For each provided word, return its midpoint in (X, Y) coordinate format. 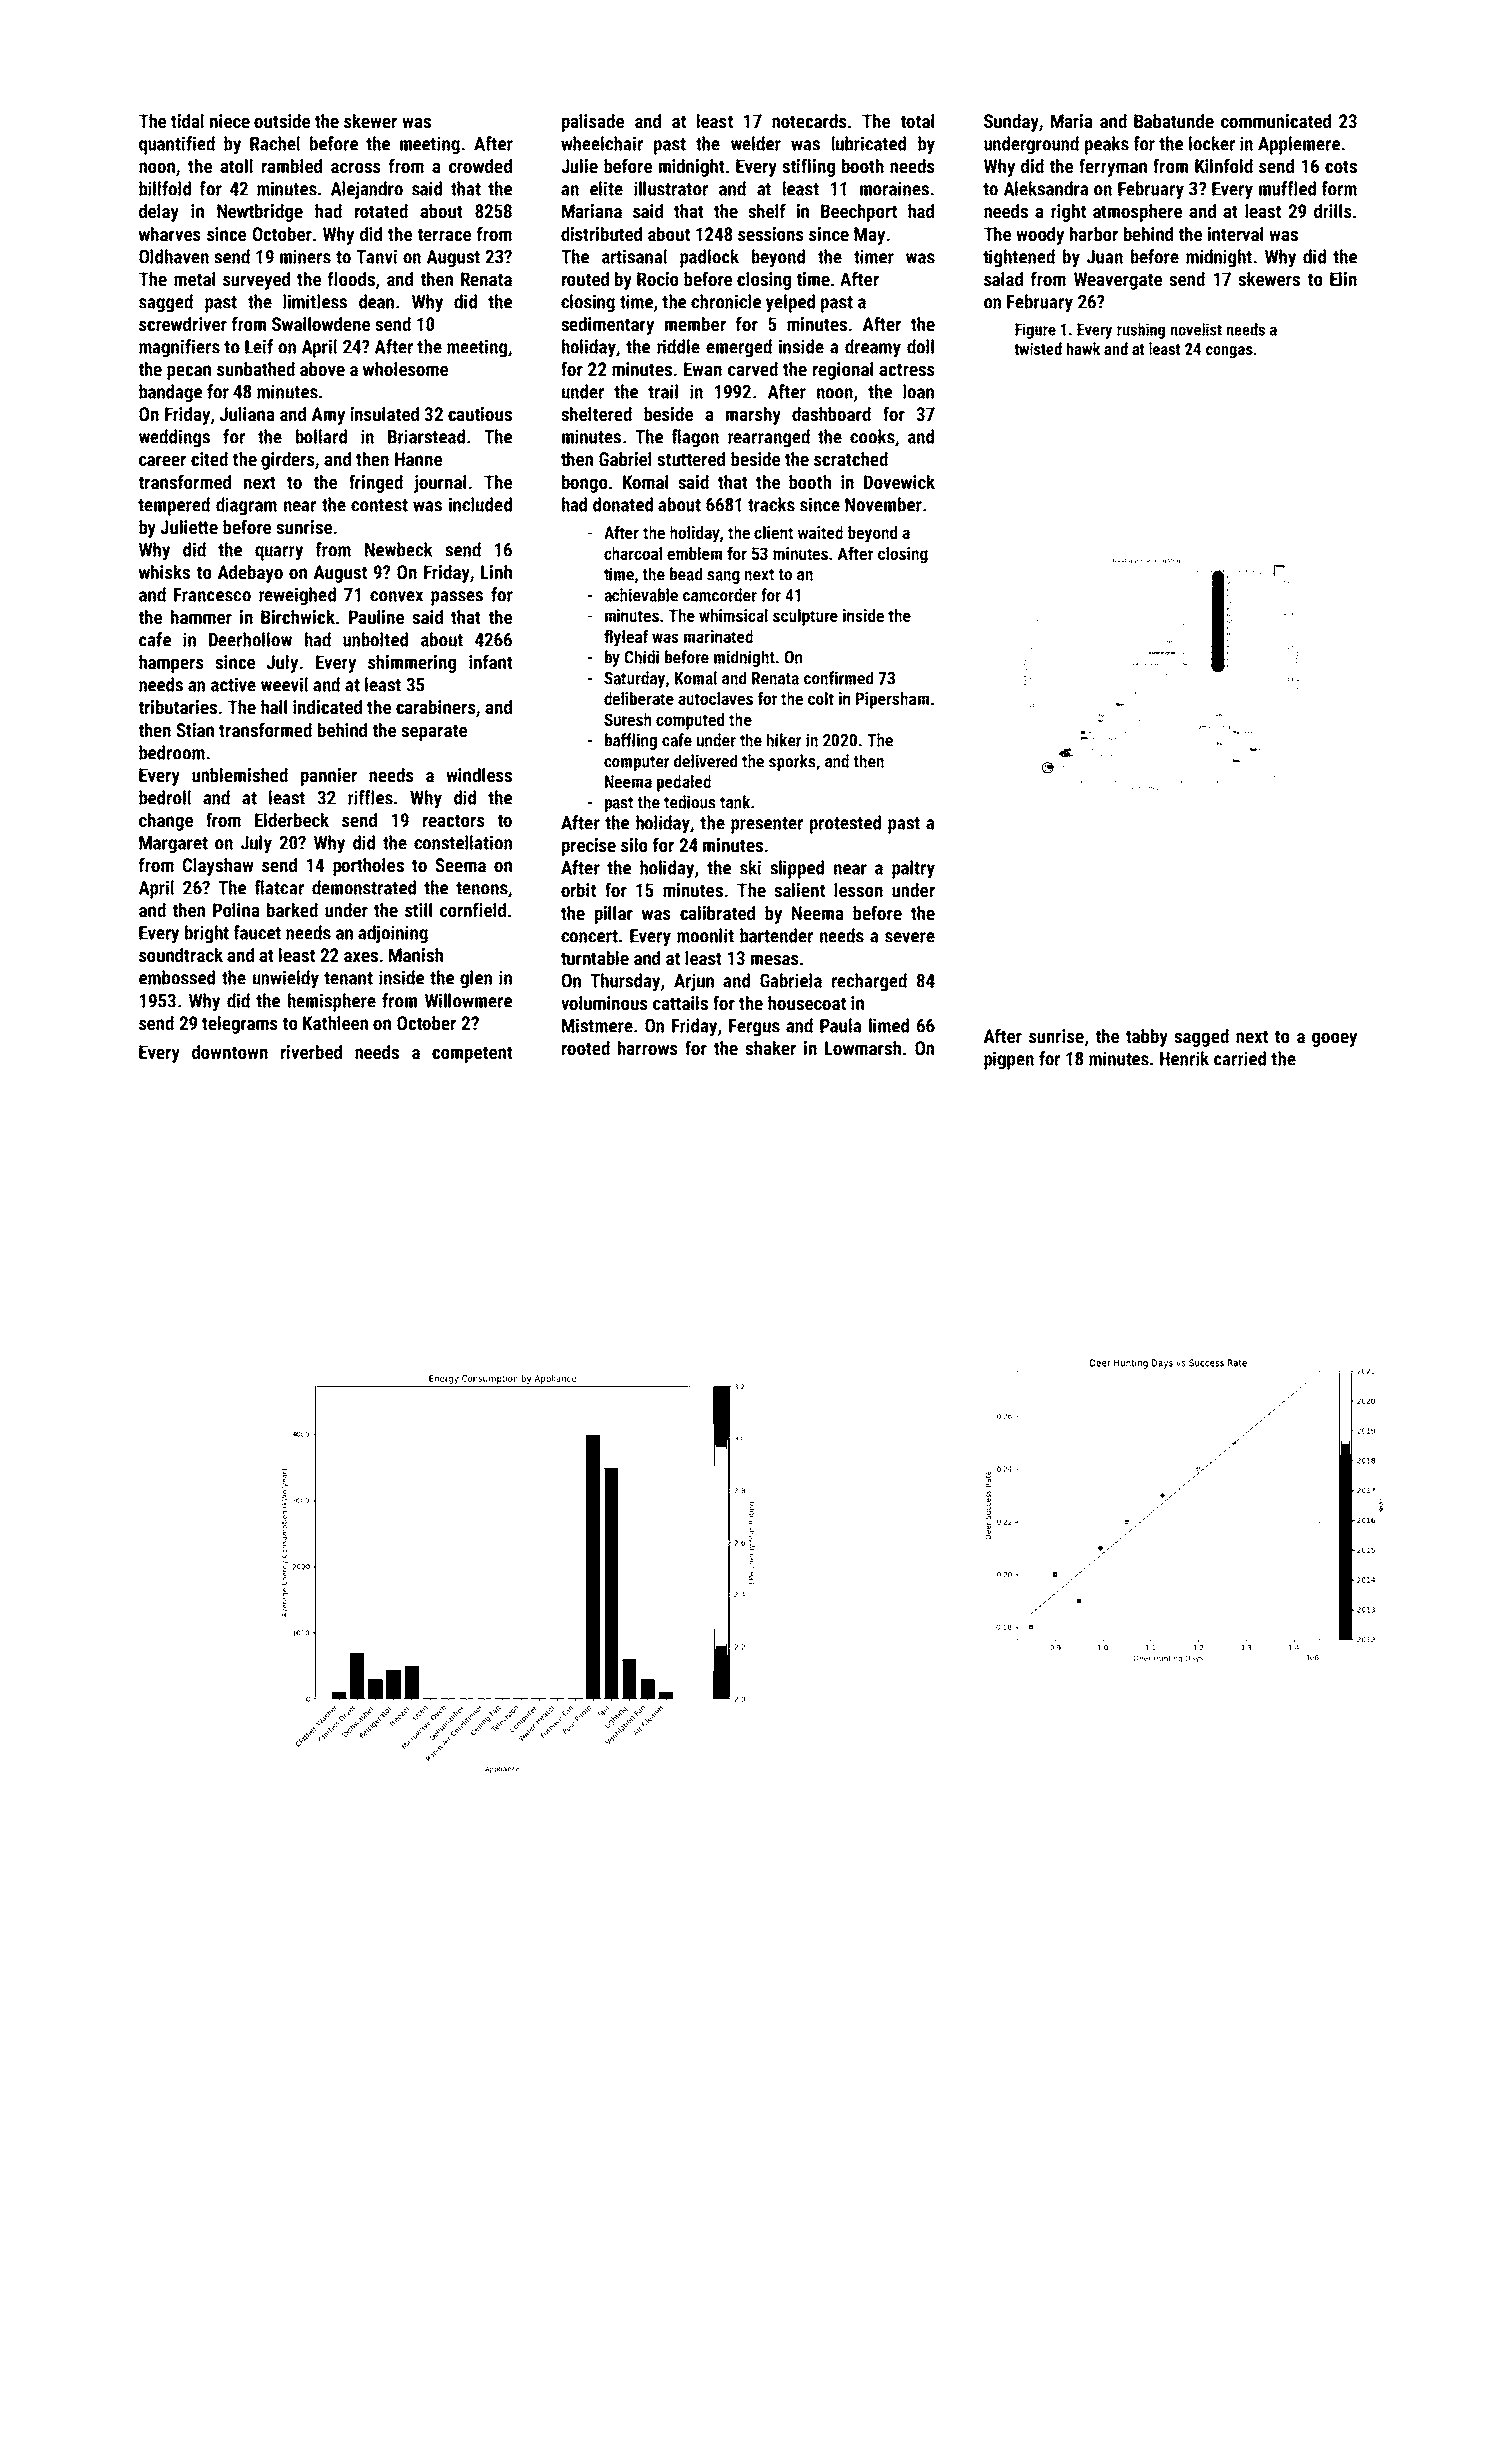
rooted (586, 1048)
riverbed (311, 1052)
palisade (593, 123)
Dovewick (899, 482)
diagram (246, 506)
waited (820, 532)
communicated (1276, 121)
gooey (1334, 1039)
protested (845, 824)
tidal (187, 121)
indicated (327, 707)
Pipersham (892, 700)
